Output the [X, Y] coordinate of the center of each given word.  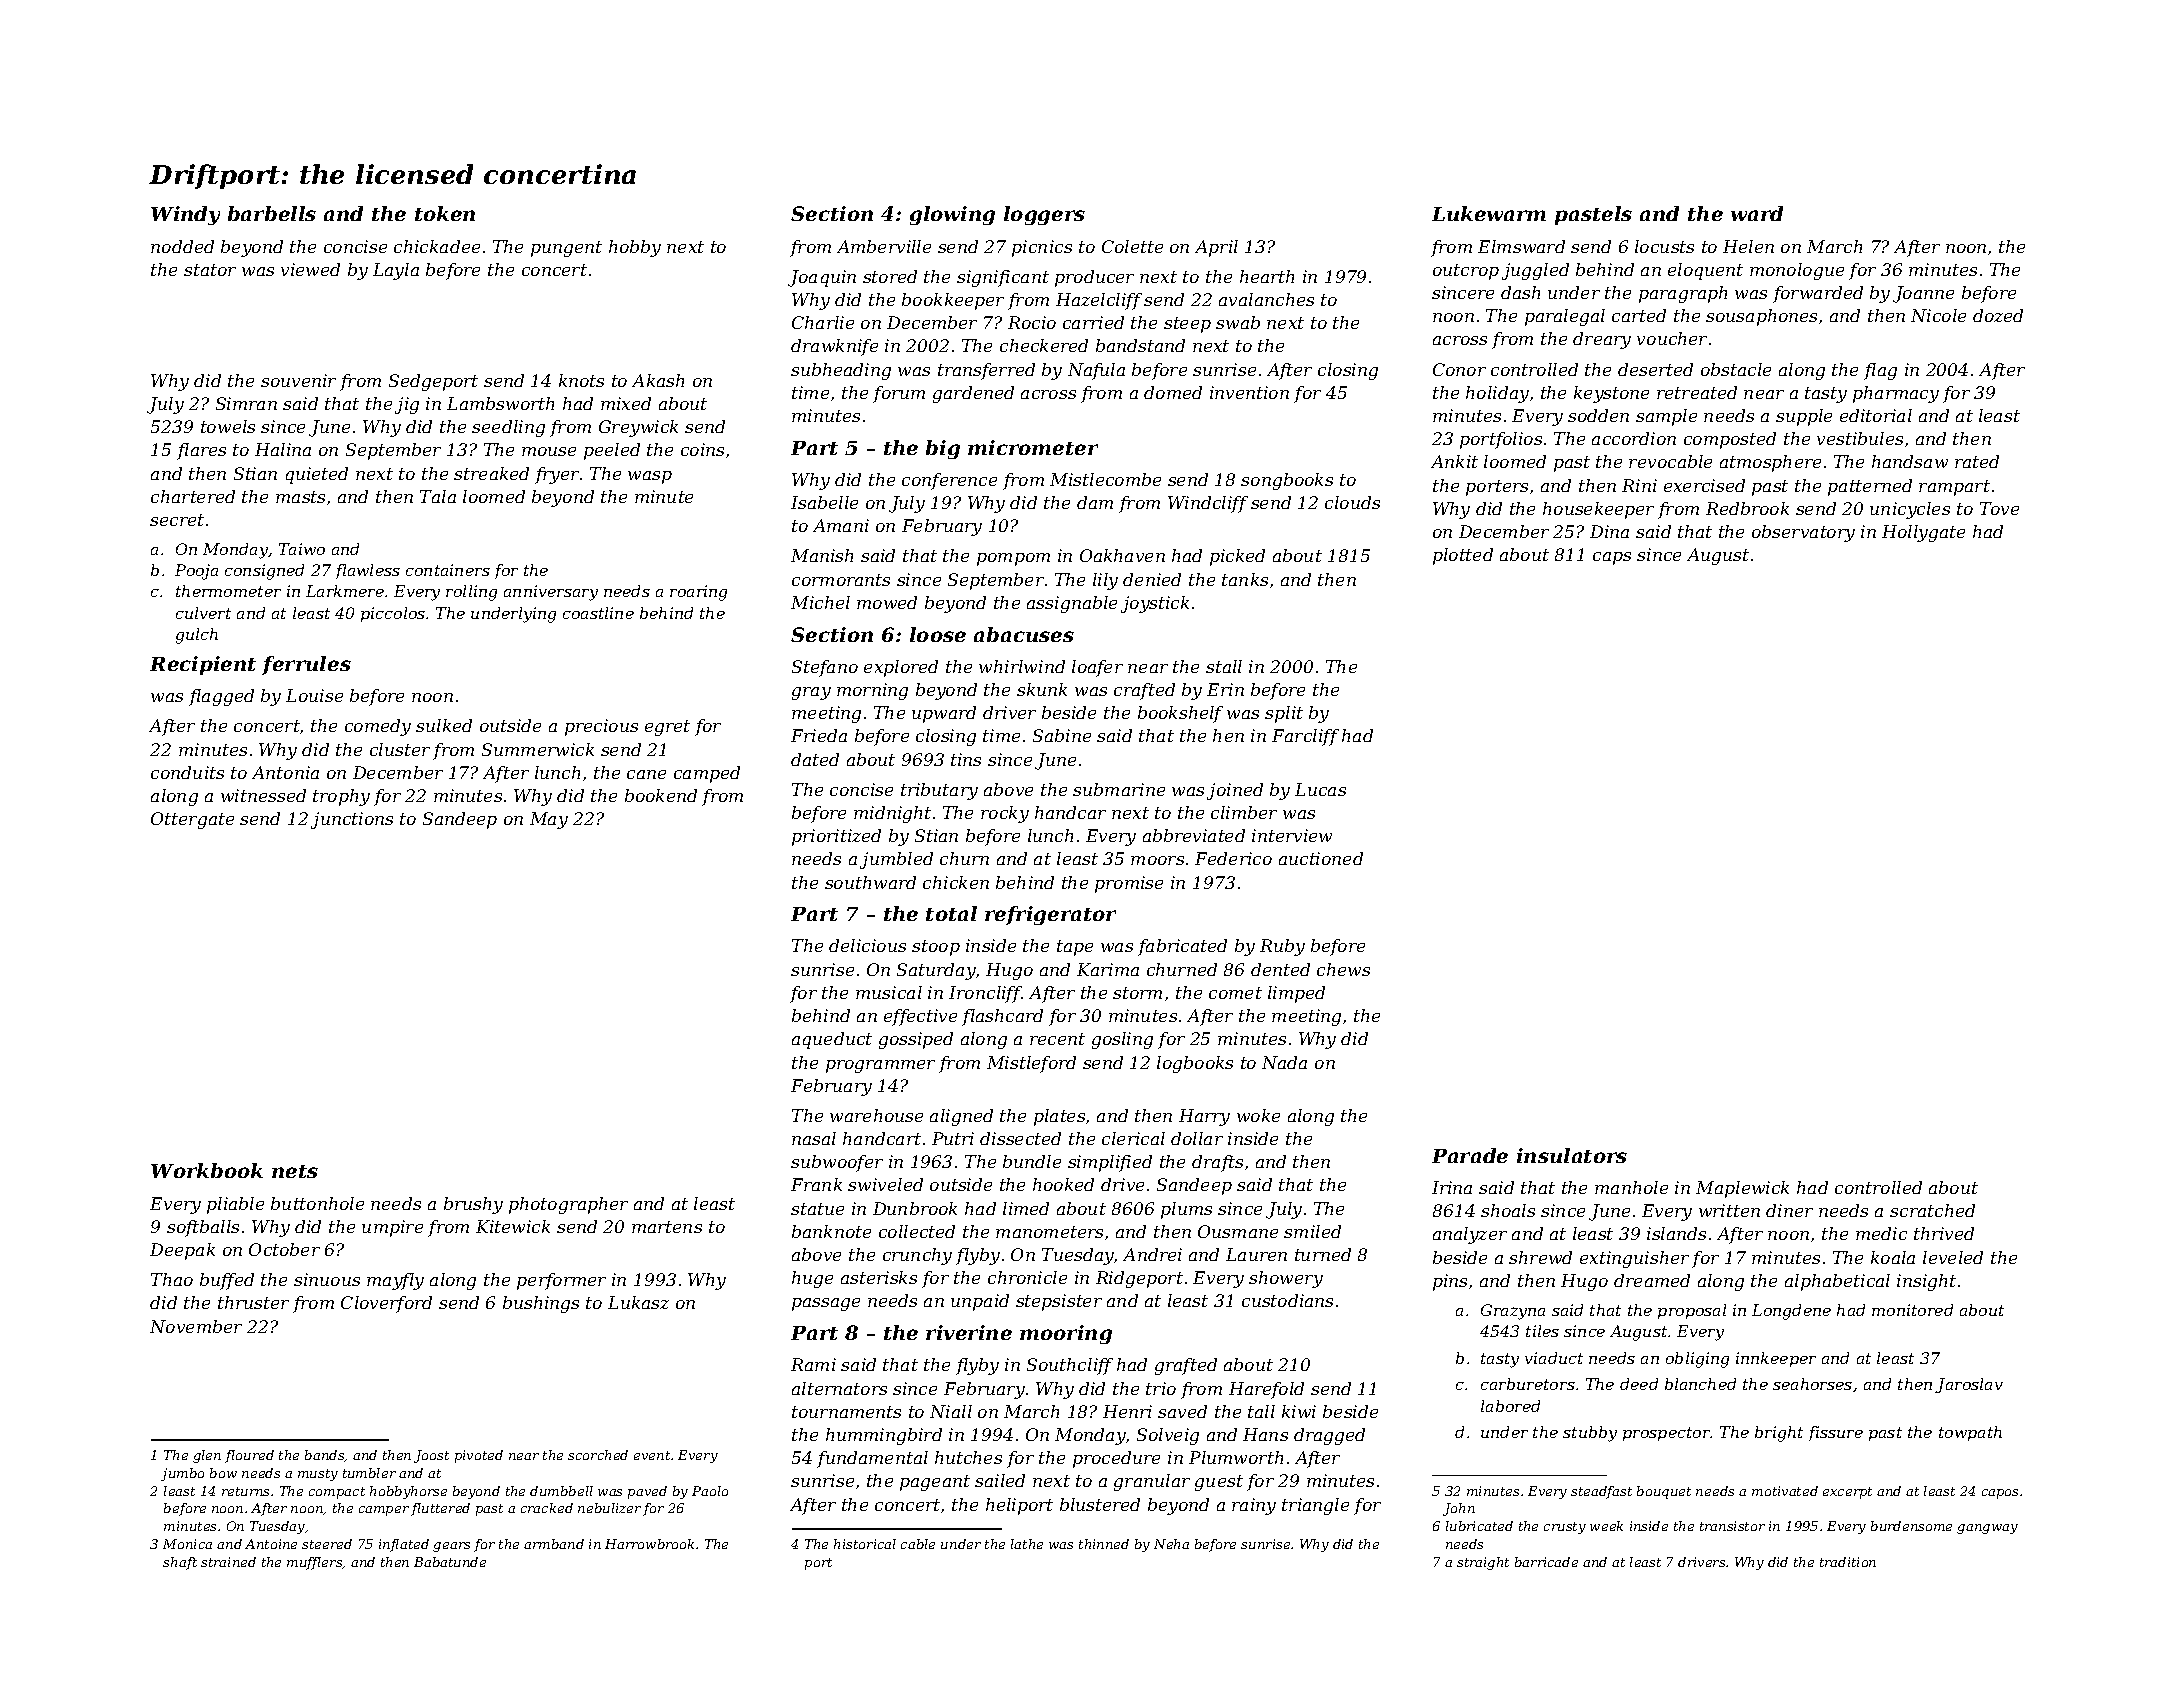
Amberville [884, 246]
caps [1612, 558]
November [196, 1326]
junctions [352, 820]
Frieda [819, 735]
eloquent [1705, 271]
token [445, 213]
